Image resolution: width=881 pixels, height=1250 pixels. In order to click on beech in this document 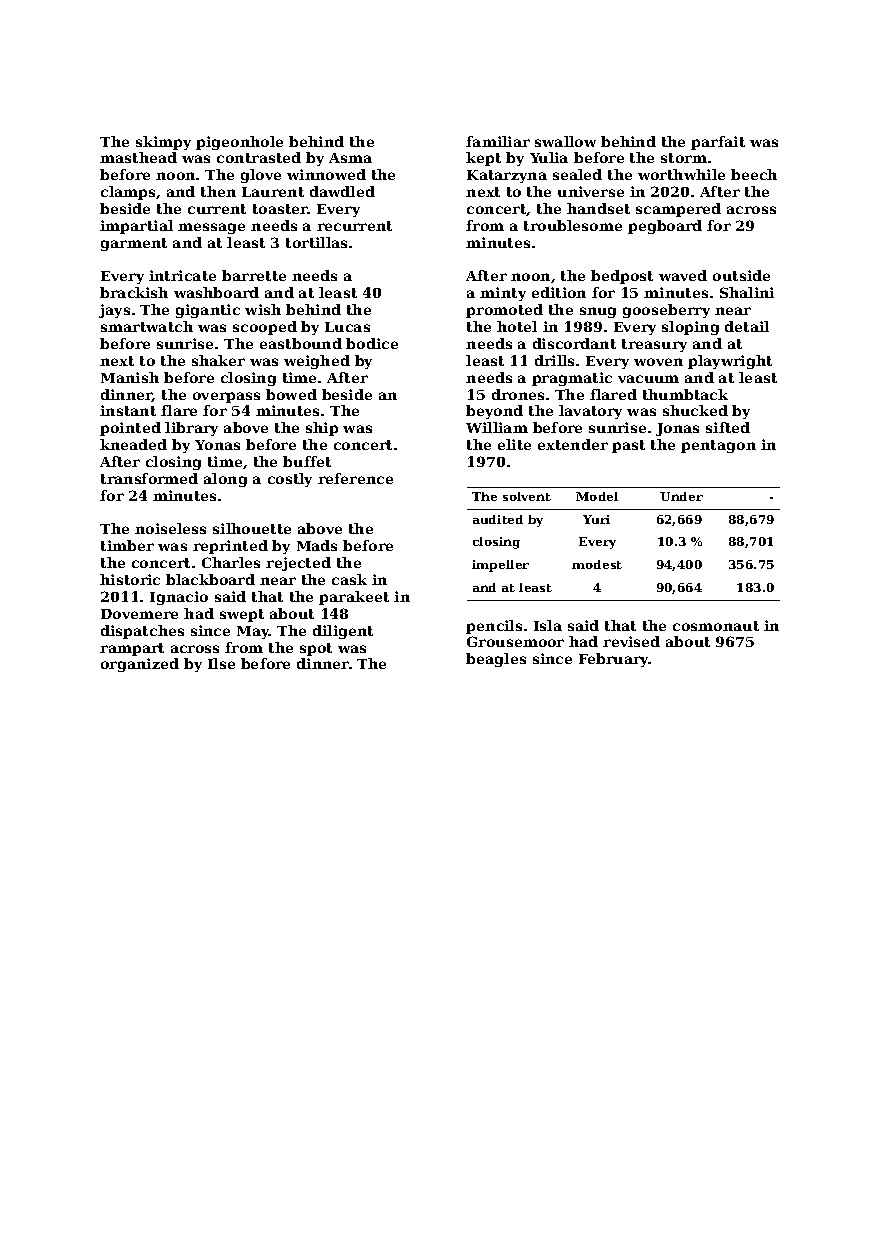, I will do `click(754, 174)`.
